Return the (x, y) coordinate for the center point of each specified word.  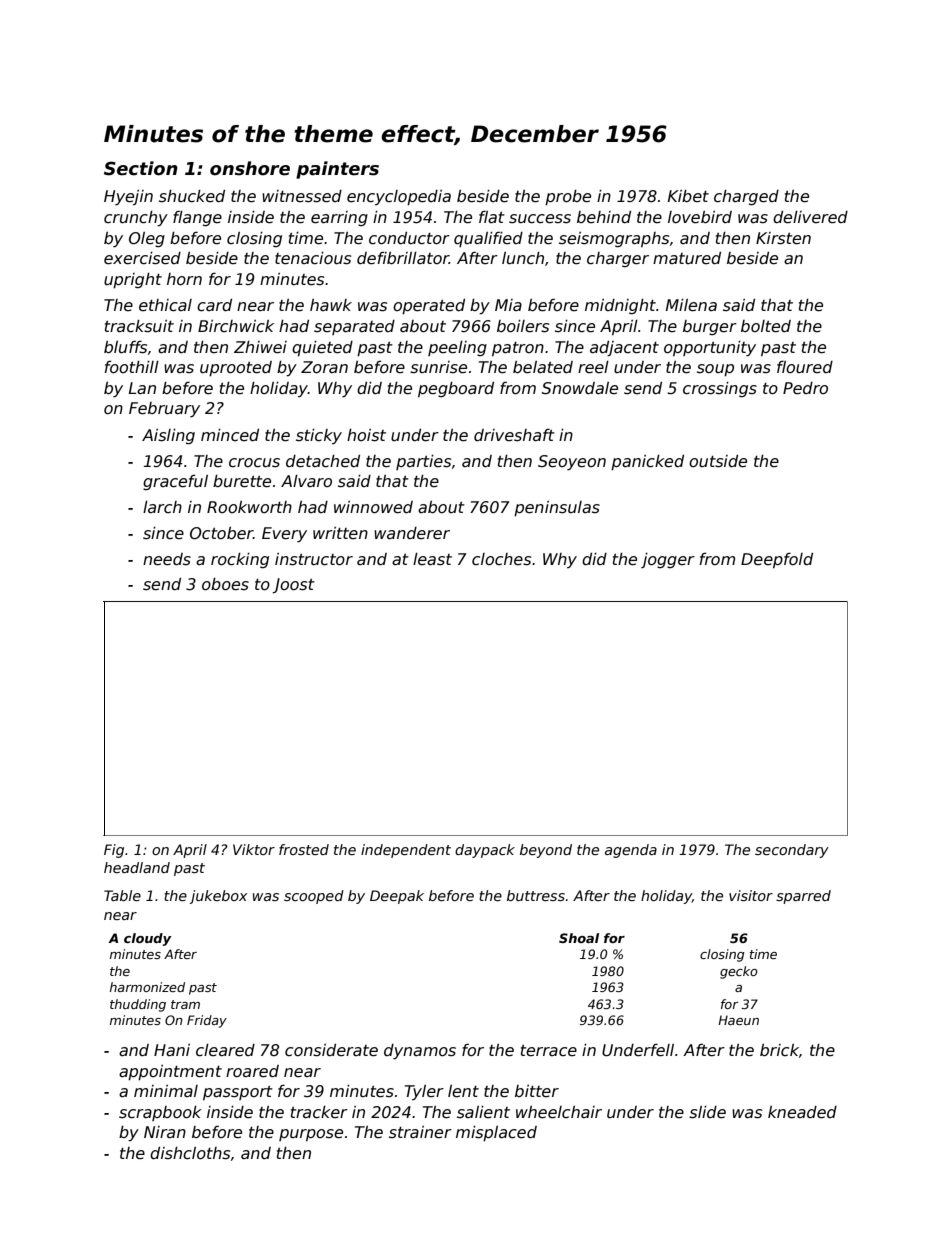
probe (568, 197)
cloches (501, 559)
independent (406, 851)
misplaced (496, 1133)
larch (162, 507)
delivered (810, 217)
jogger (668, 560)
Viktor (254, 849)
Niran (165, 1132)
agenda (631, 851)
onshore (250, 168)
